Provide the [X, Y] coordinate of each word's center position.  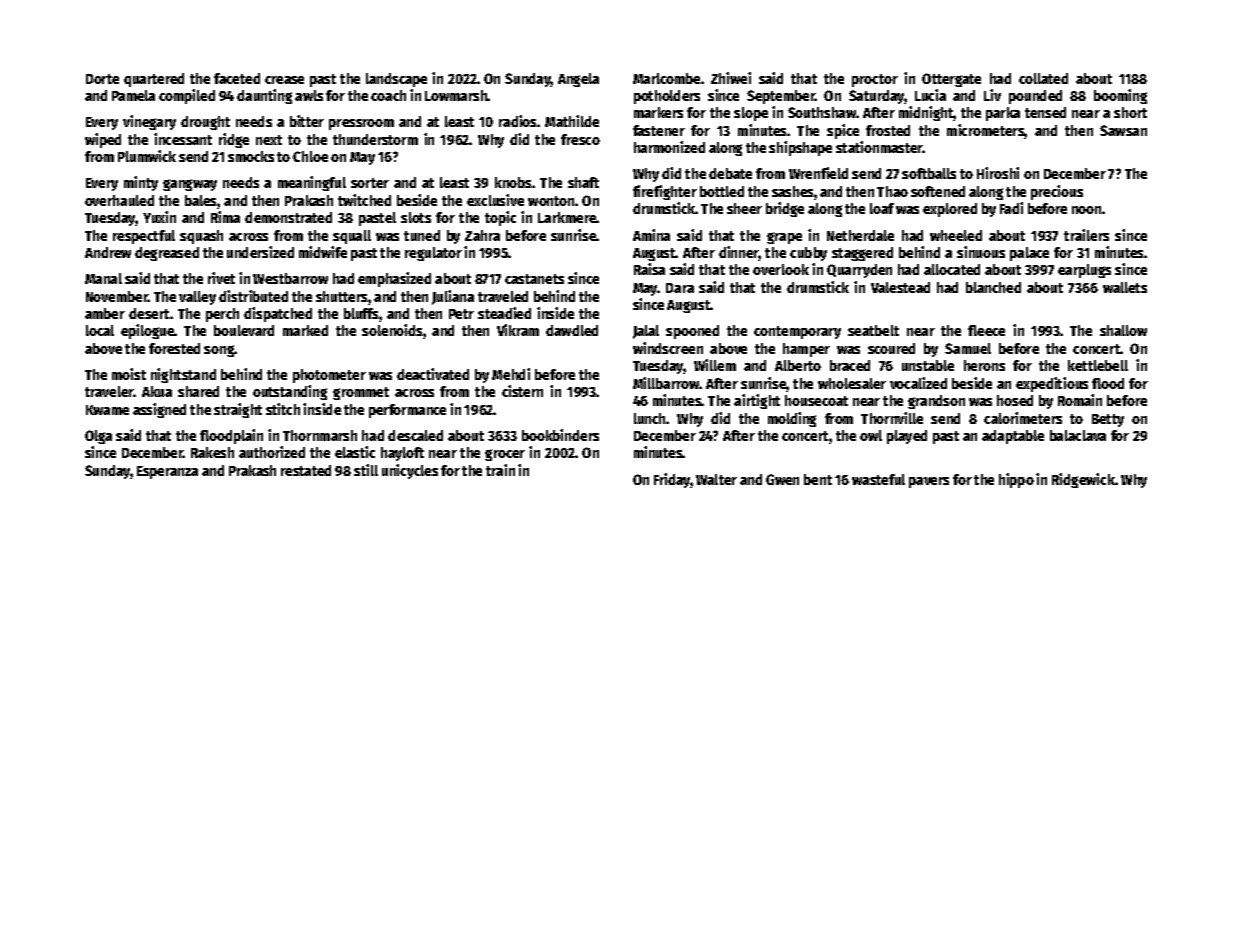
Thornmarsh [320, 435]
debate [730, 173]
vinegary [149, 122]
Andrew [108, 252]
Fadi [1011, 208]
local [100, 330]
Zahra [482, 235]
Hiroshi [998, 173]
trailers [1086, 235]
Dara [680, 288]
